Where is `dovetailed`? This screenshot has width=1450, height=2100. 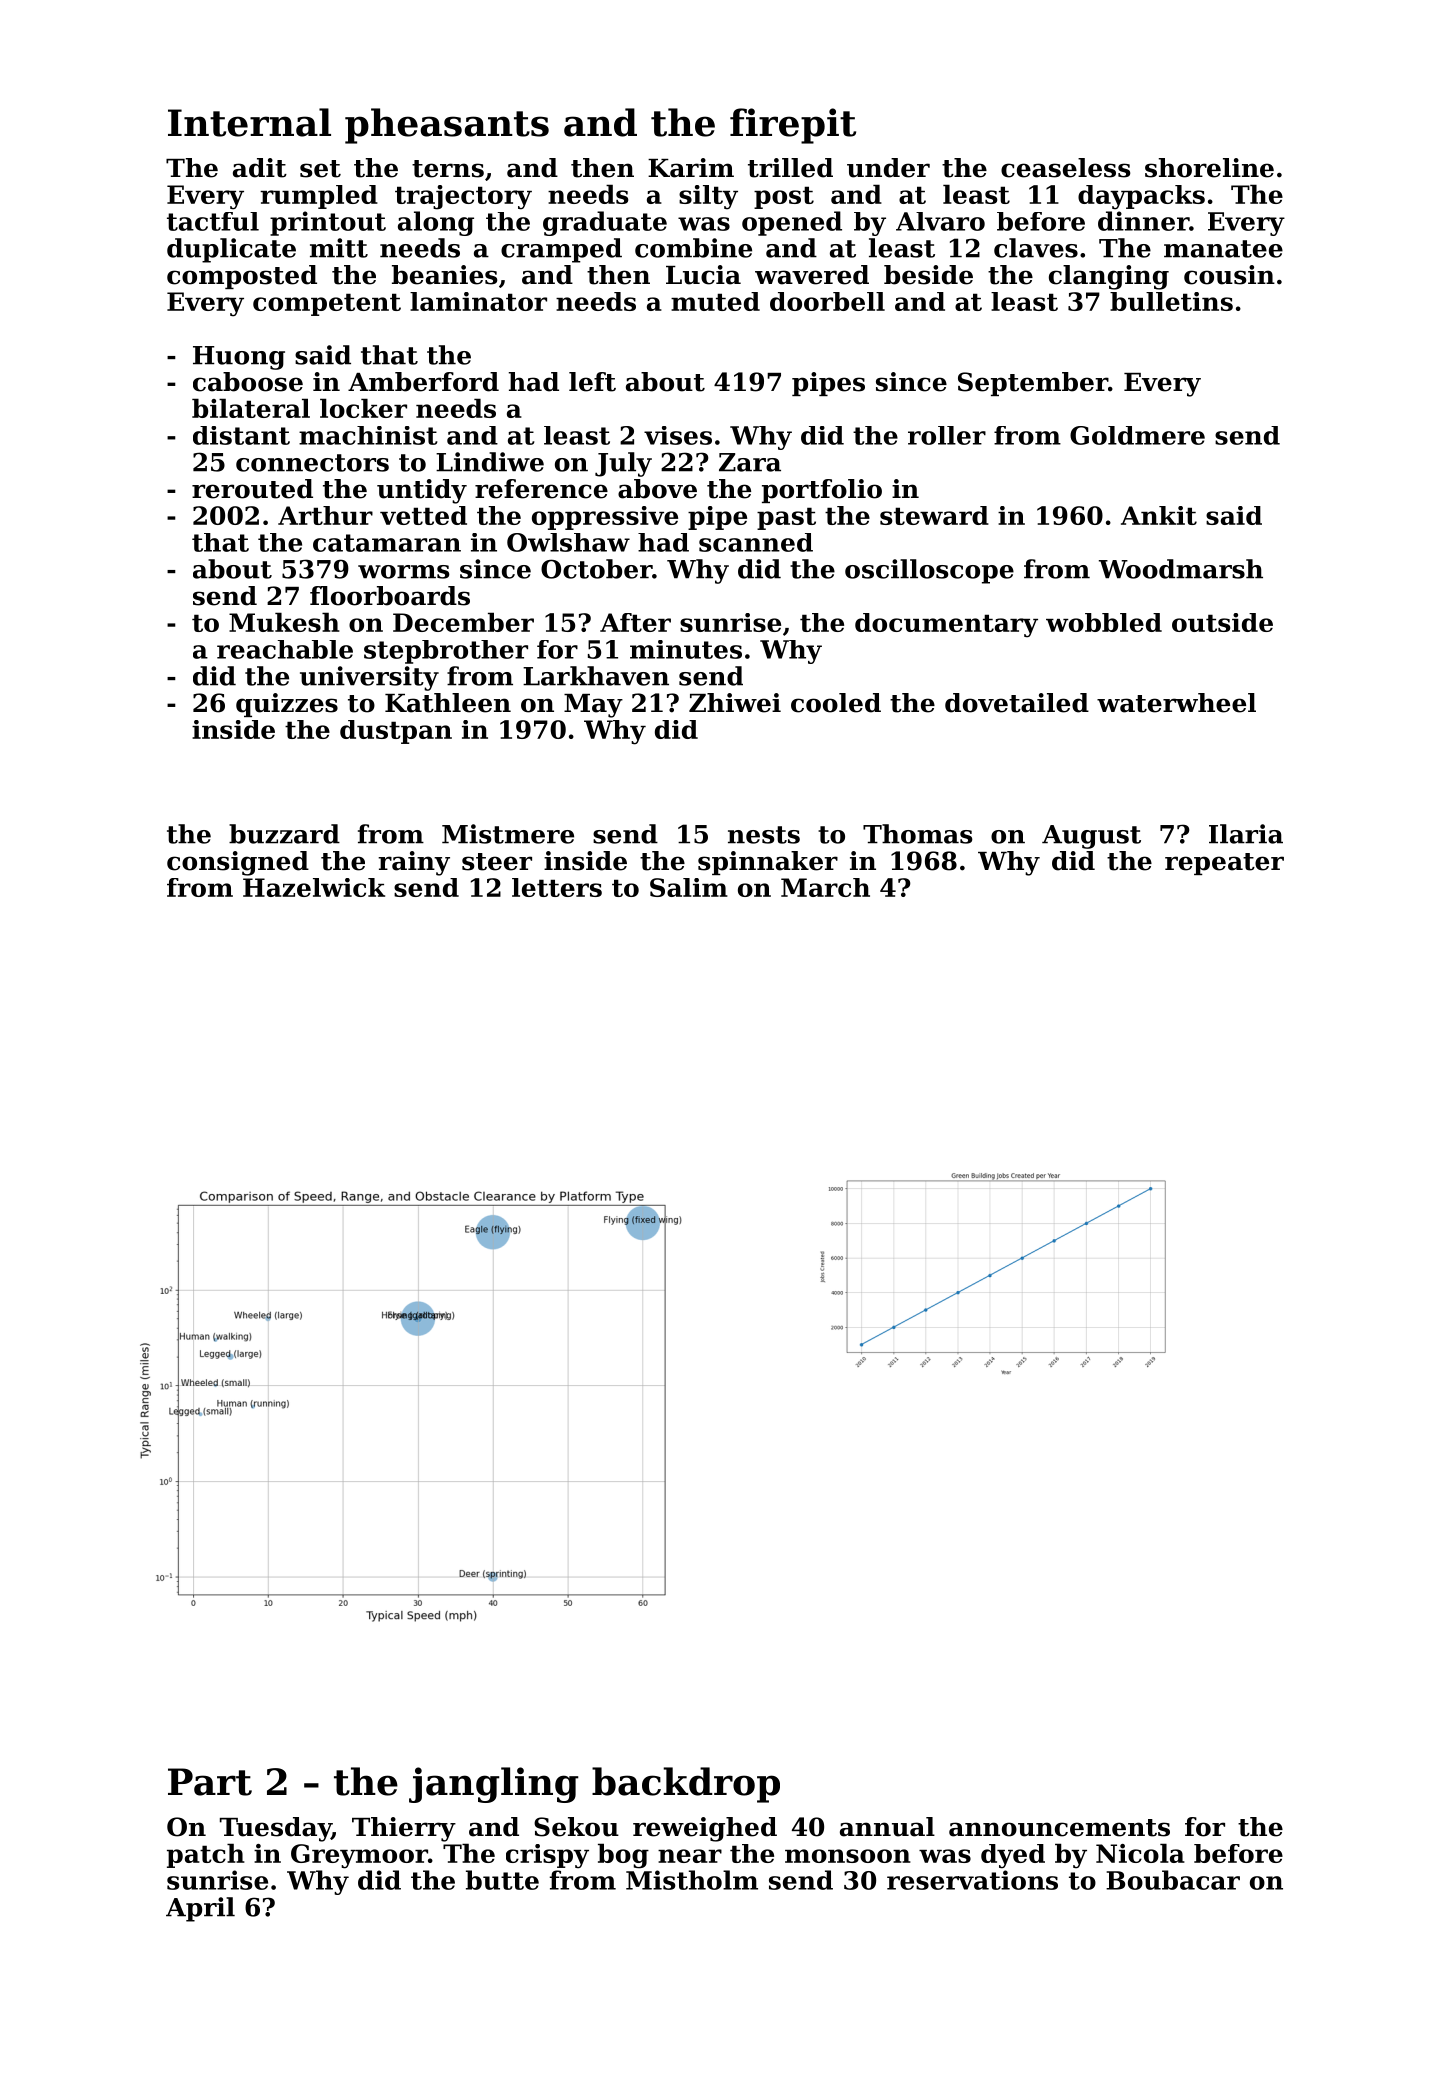 dovetailed is located at coordinates (1017, 703).
